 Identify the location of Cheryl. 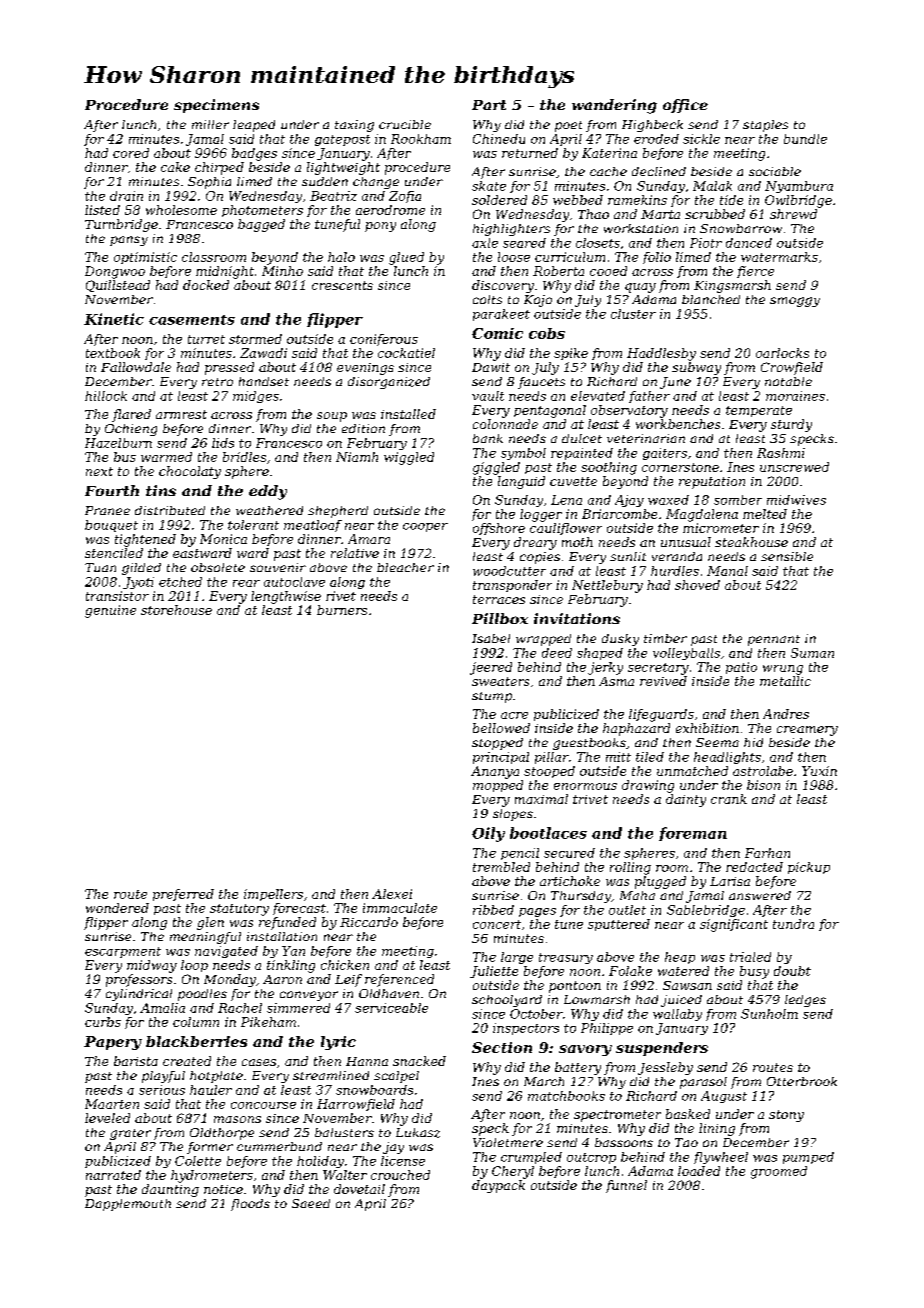
(513, 1172).
